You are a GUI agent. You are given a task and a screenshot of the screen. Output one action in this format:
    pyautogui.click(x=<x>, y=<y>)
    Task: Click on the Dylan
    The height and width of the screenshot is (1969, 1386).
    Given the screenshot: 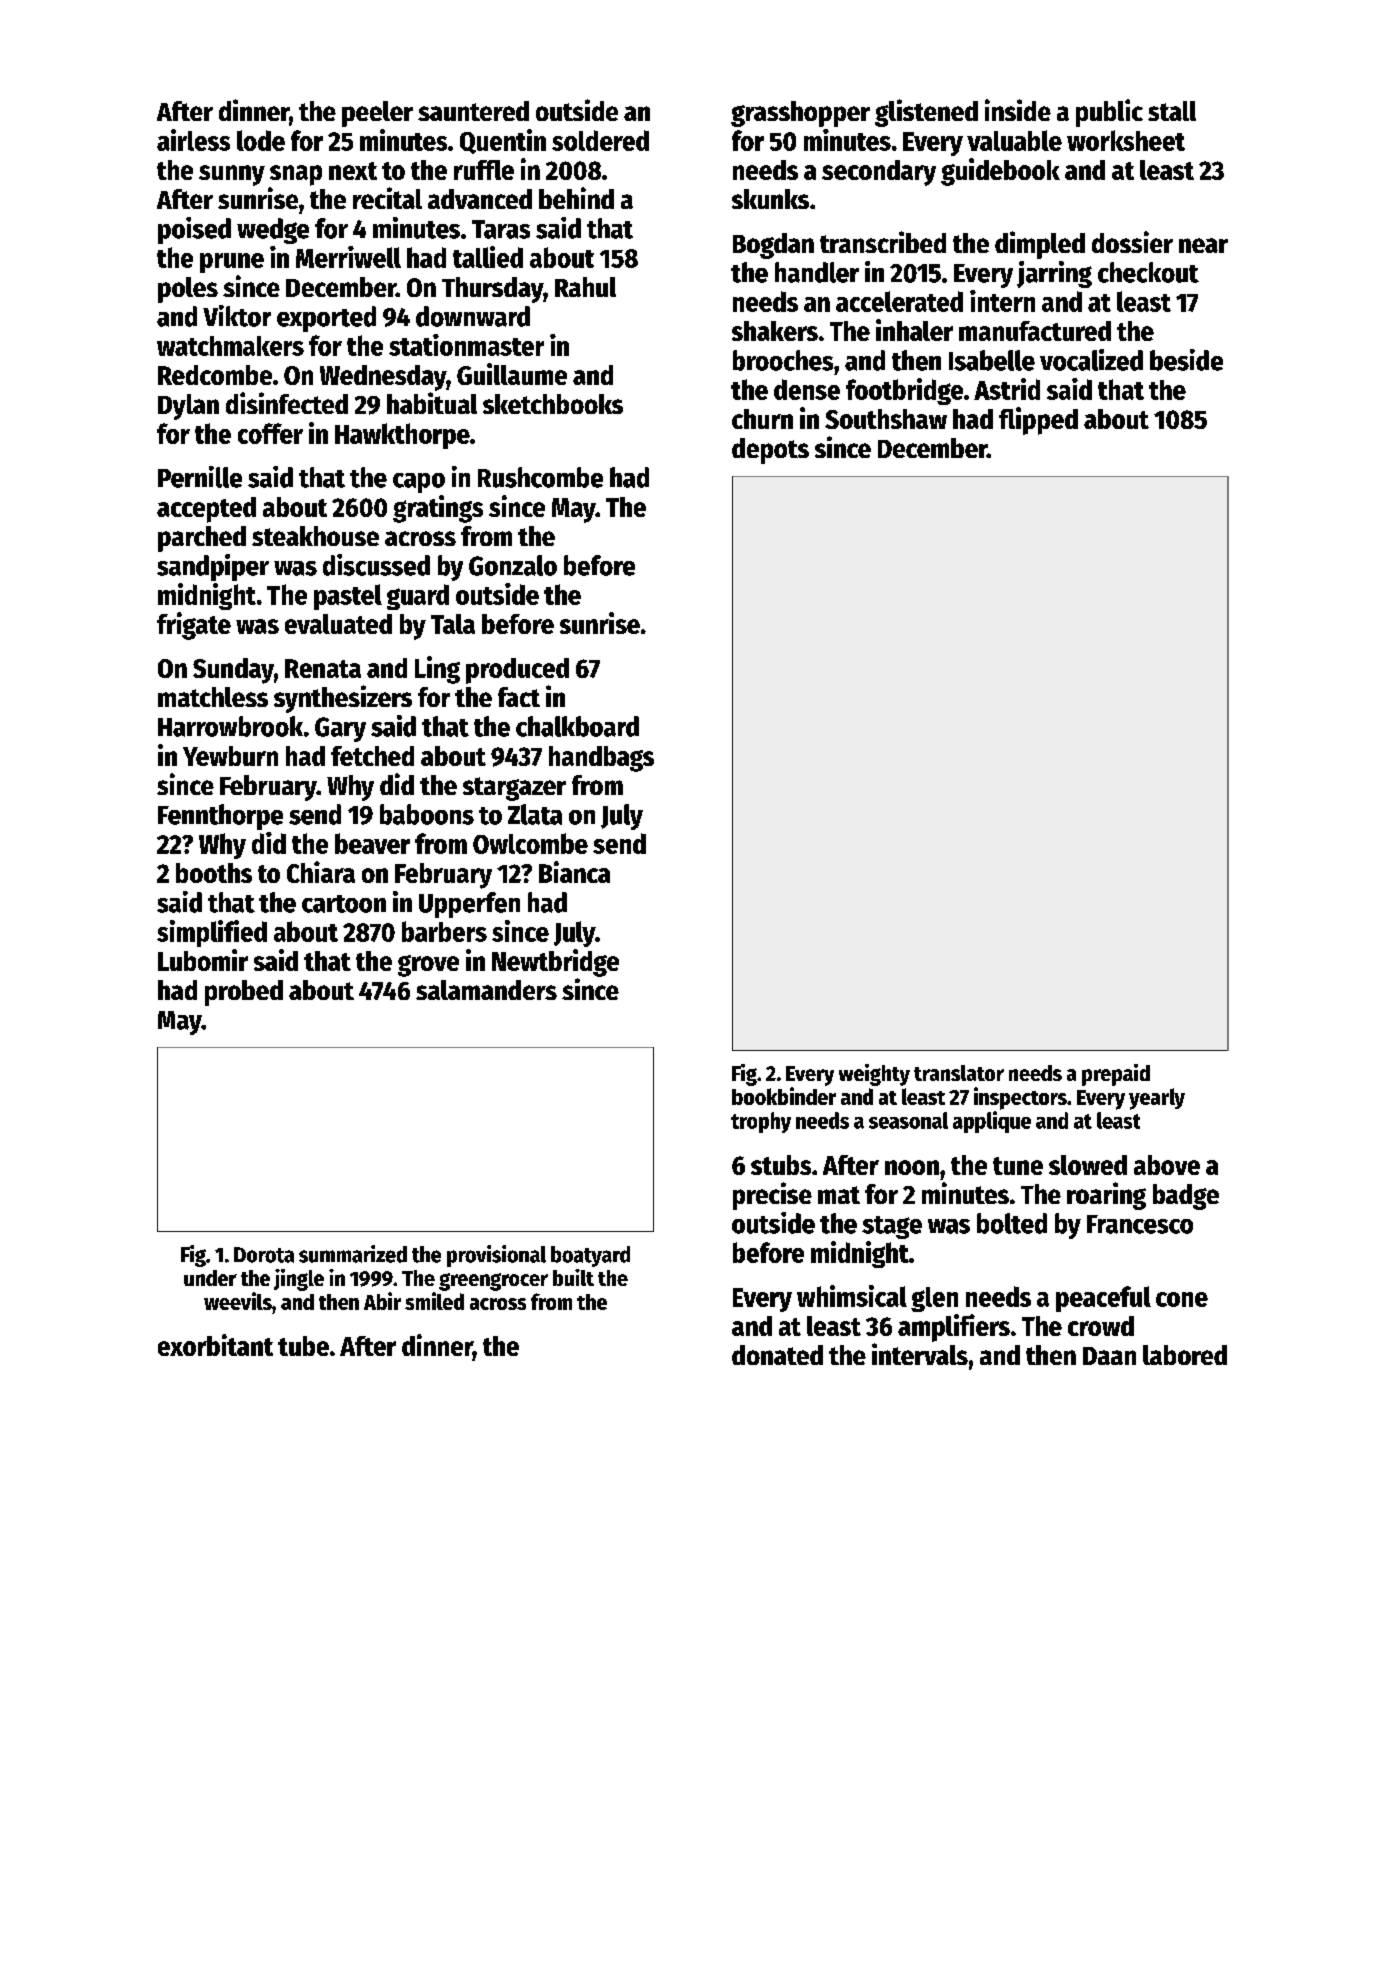 What is the action you would take?
    pyautogui.click(x=188, y=407)
